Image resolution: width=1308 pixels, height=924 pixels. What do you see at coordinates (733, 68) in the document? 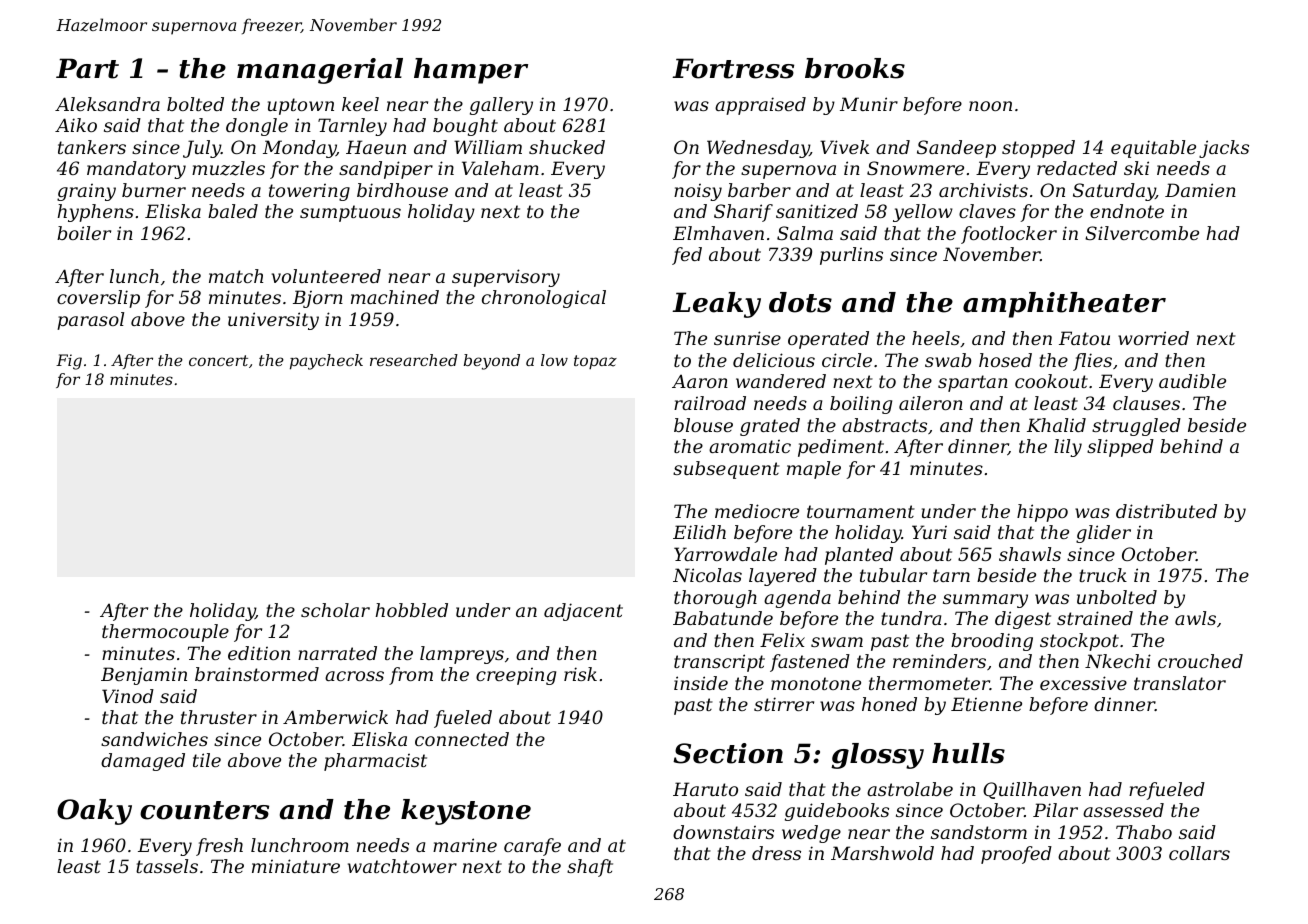
I see `Fortress` at bounding box center [733, 68].
